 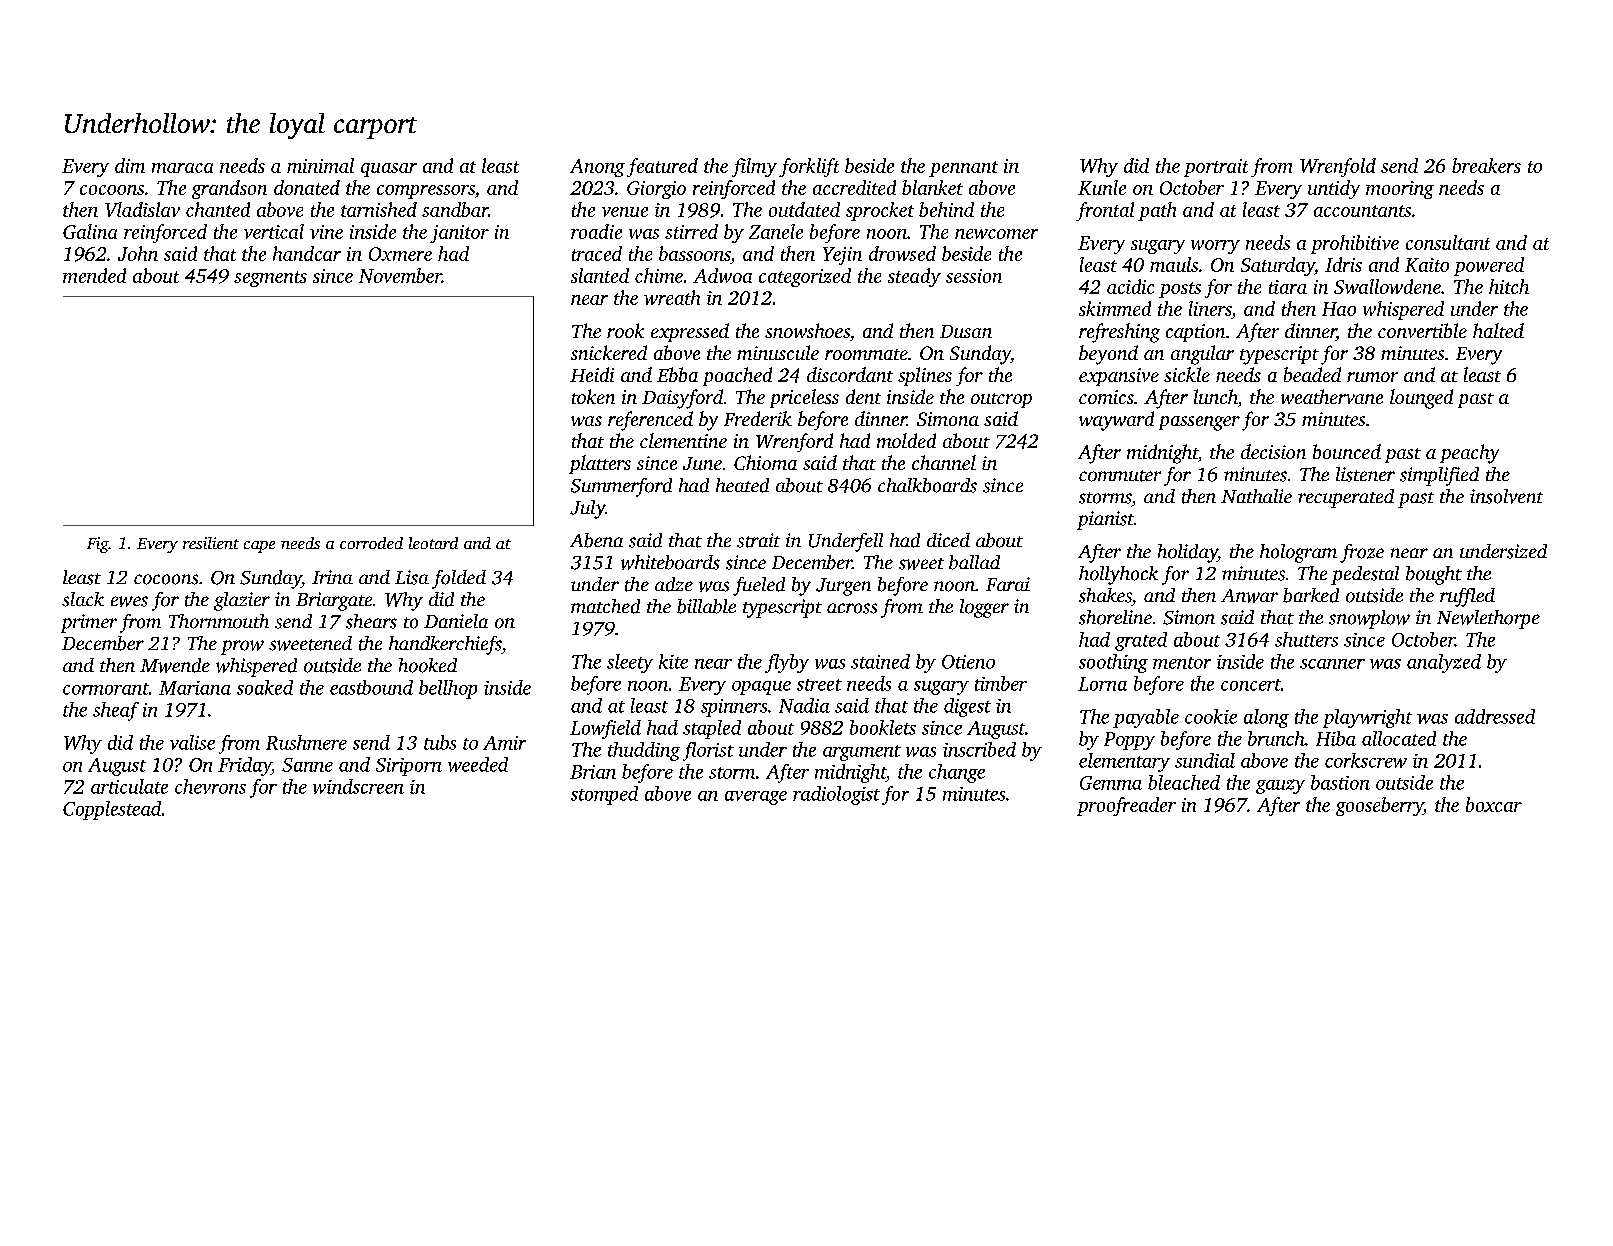 What do you see at coordinates (1486, 165) in the screenshot?
I see `breakers` at bounding box center [1486, 165].
